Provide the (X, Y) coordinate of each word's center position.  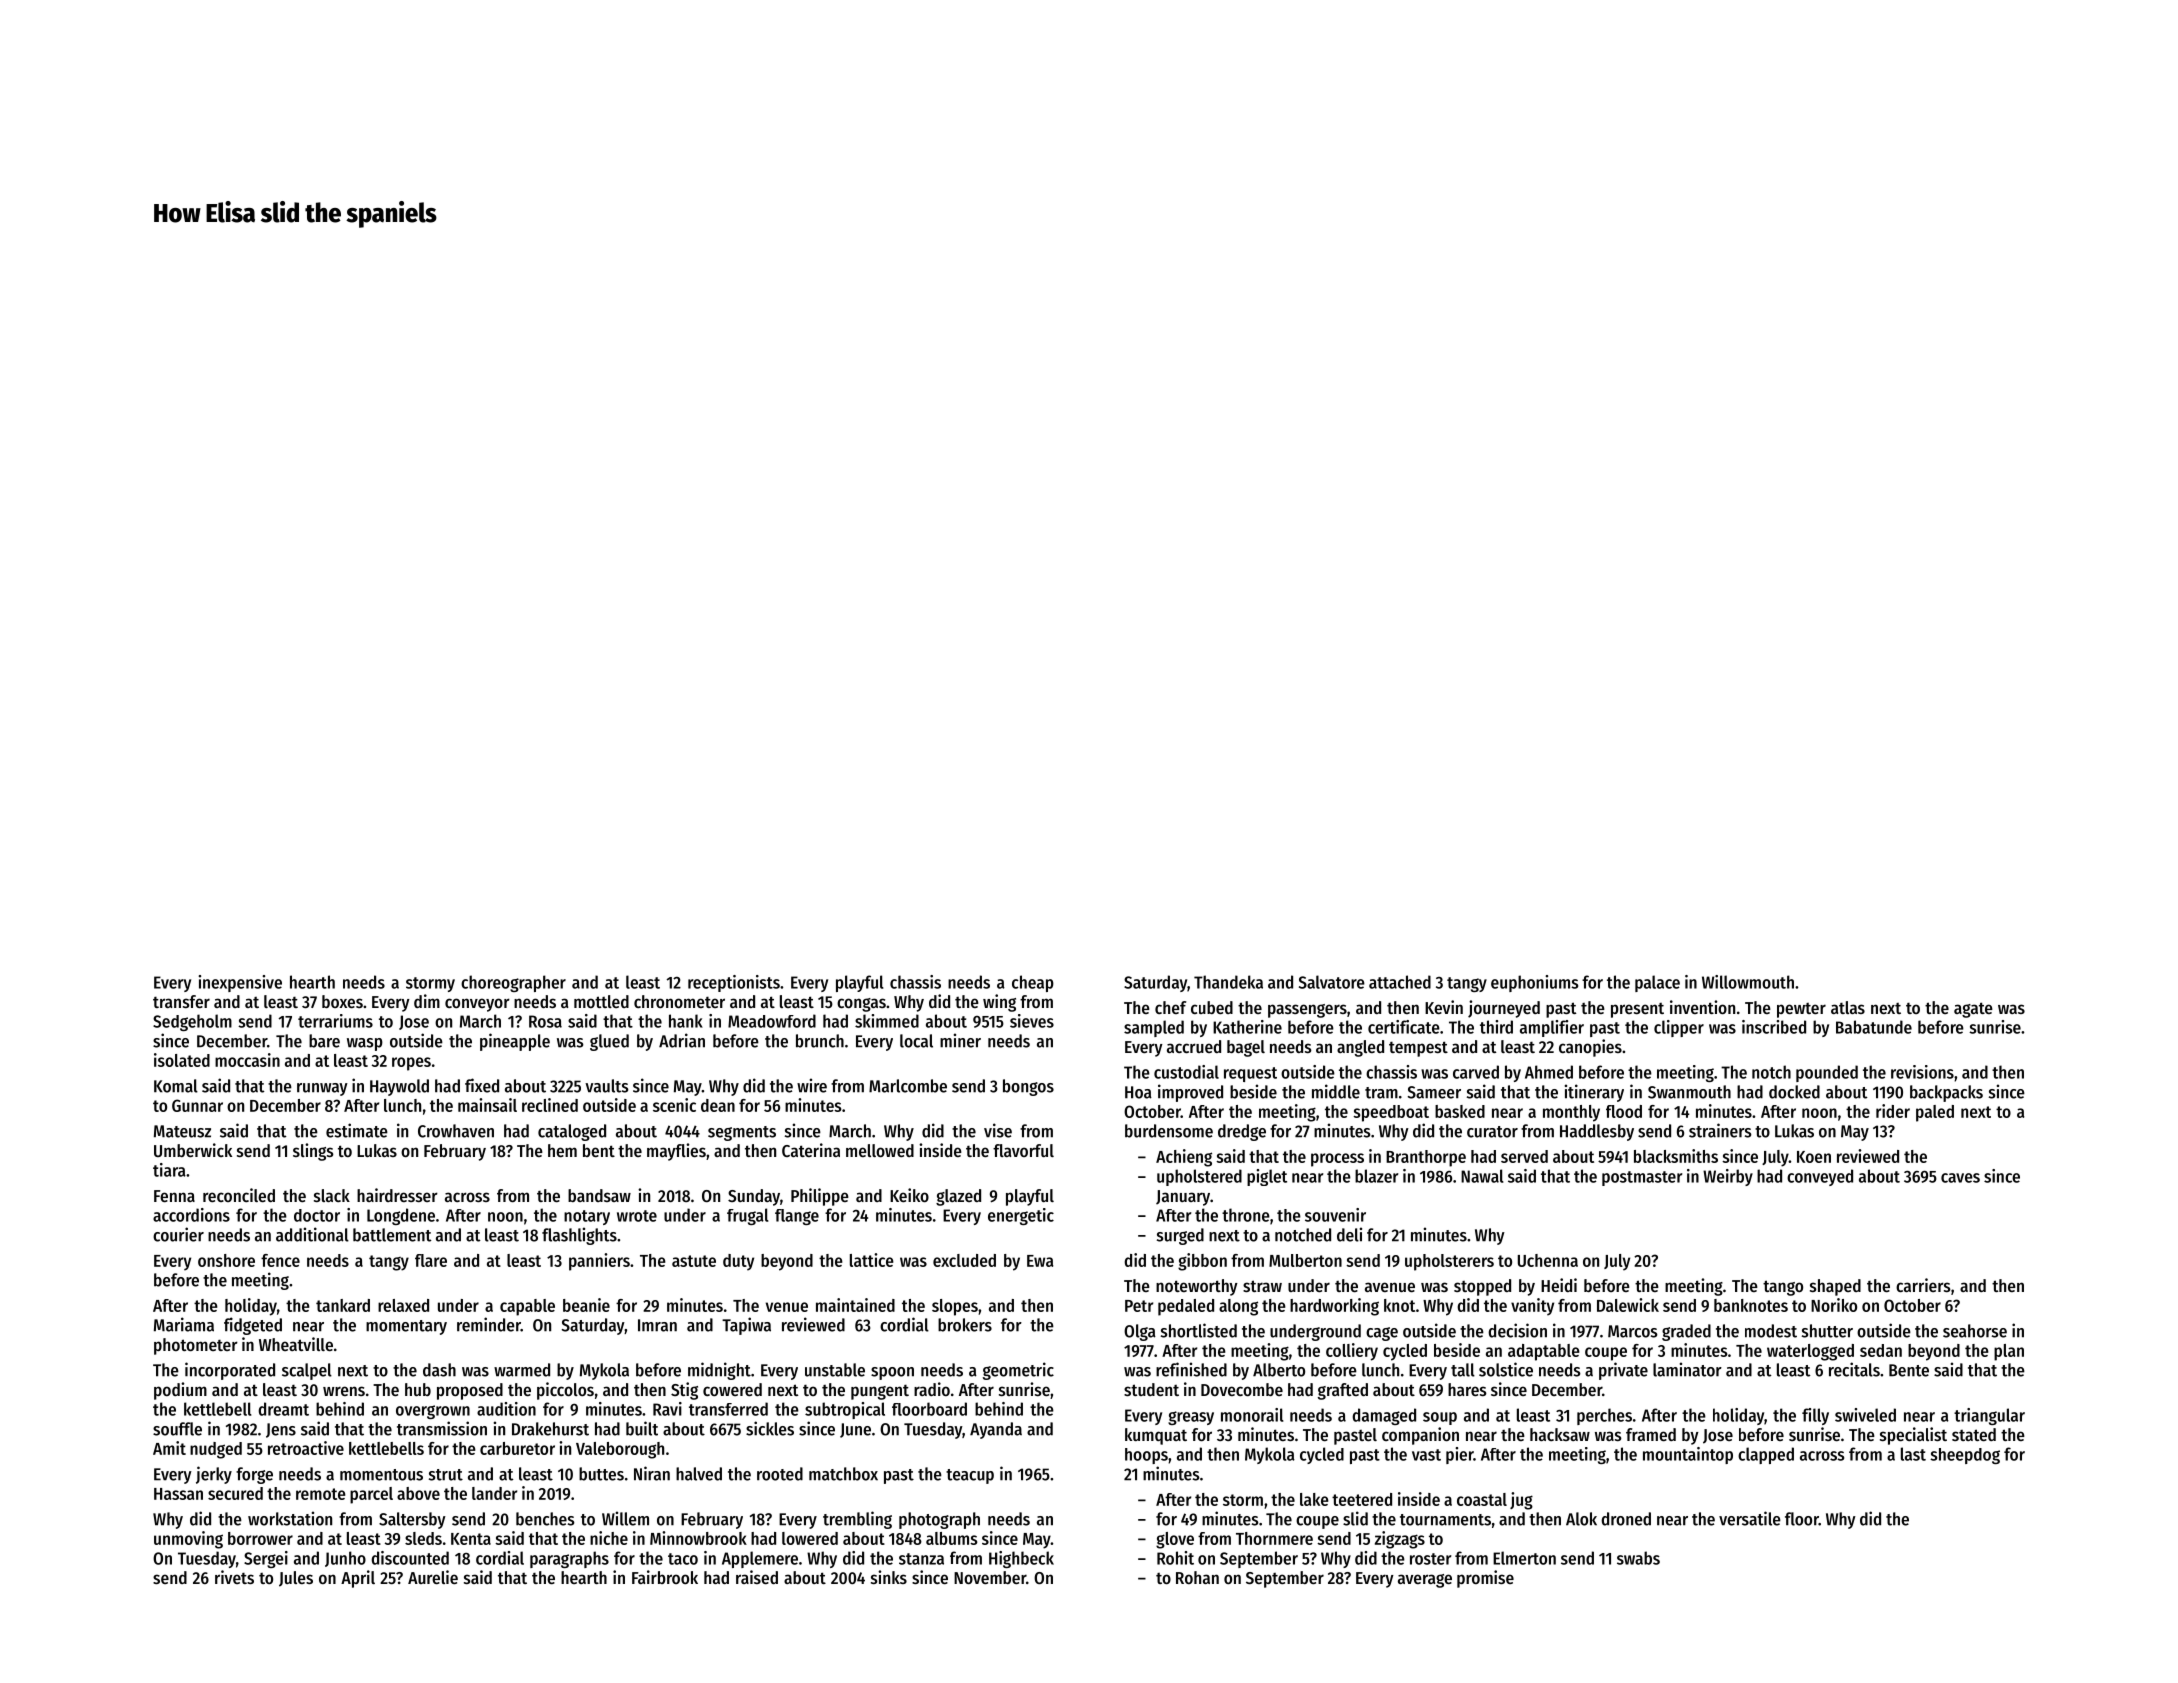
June (855, 1430)
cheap (1033, 983)
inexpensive (240, 983)
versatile (1750, 1518)
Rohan (1197, 1577)
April (358, 1579)
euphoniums (1534, 983)
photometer (196, 1346)
